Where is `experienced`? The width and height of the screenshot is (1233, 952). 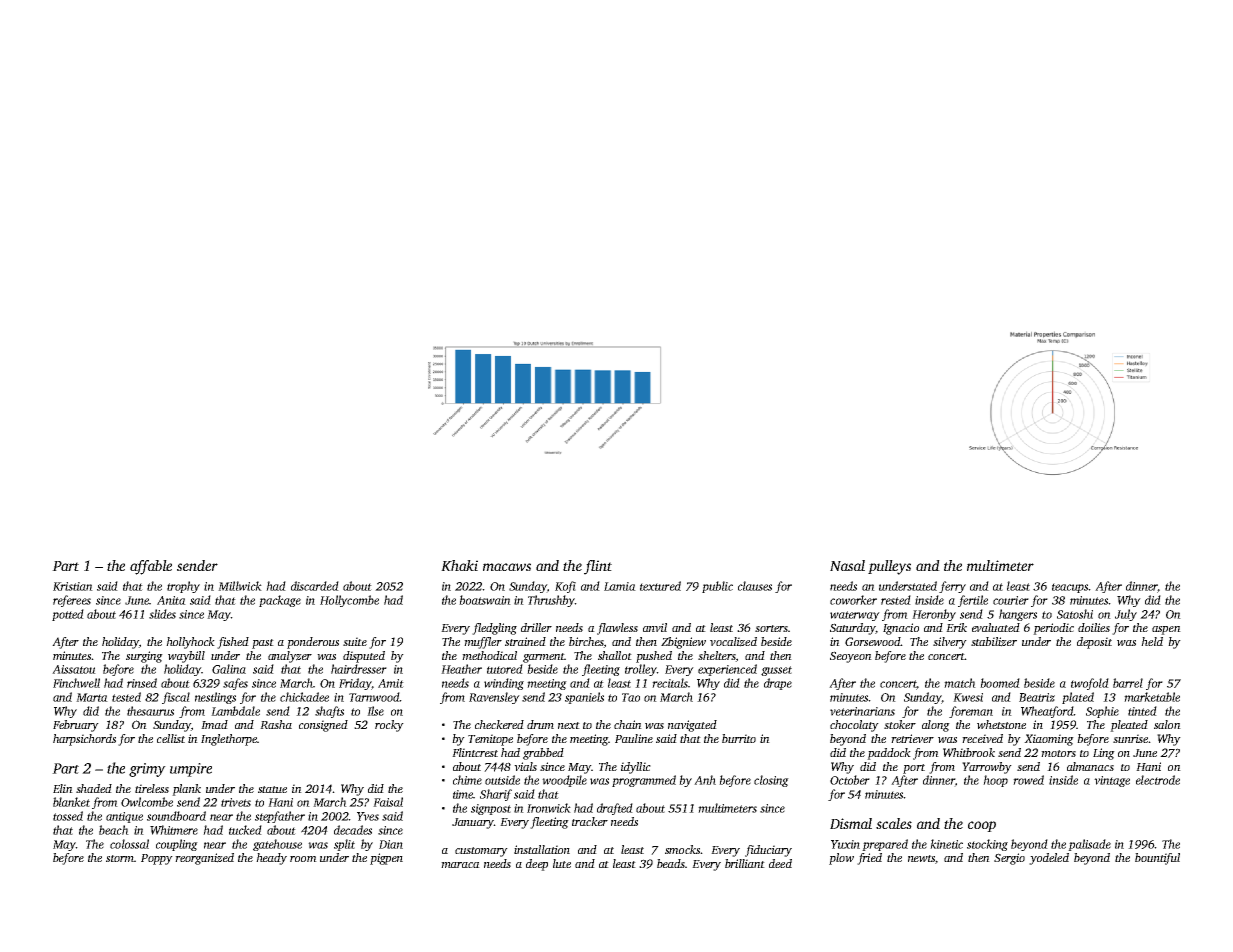
experienced is located at coordinates (727, 670).
